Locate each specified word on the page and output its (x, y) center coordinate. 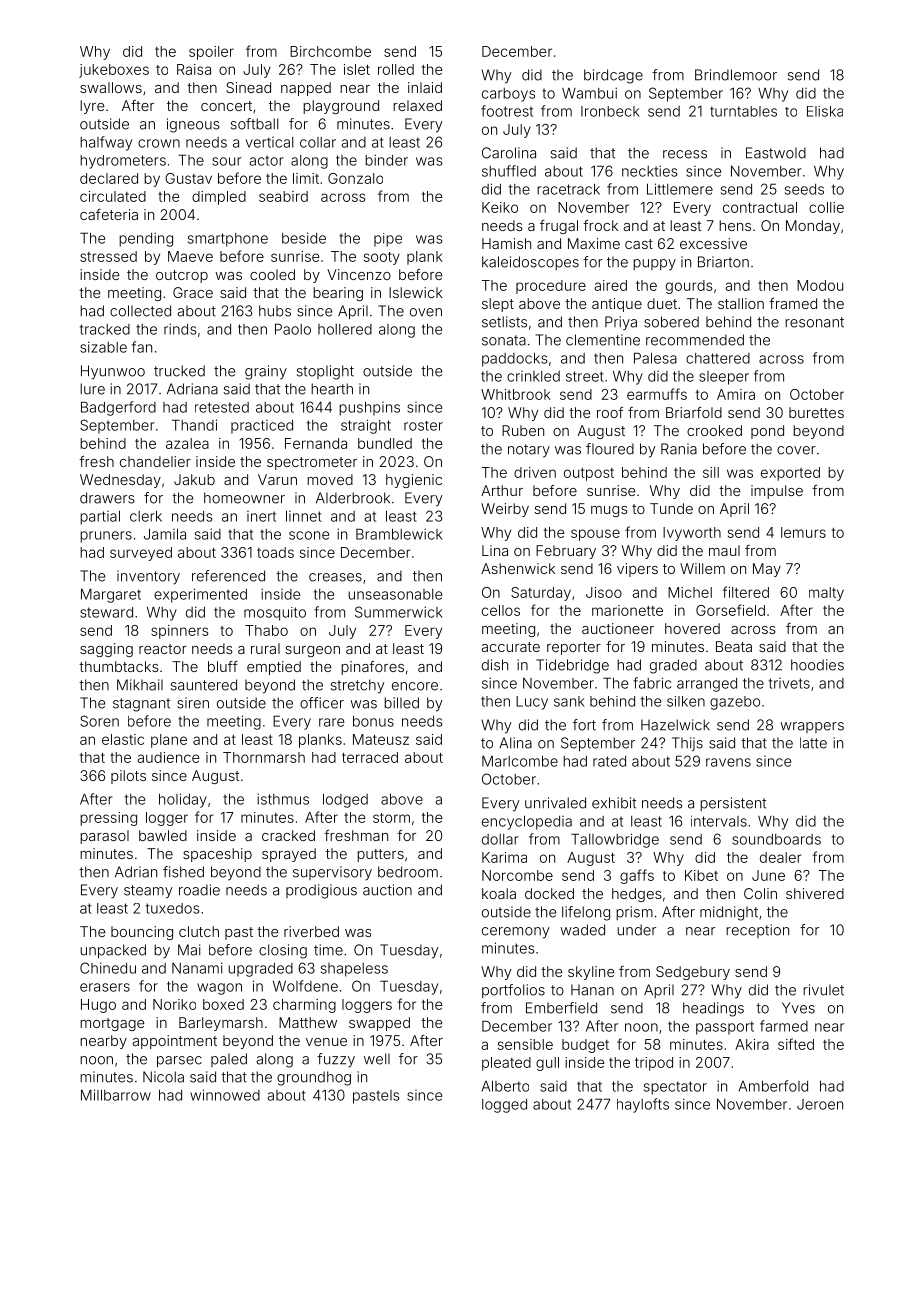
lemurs (803, 532)
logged (504, 1106)
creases (335, 577)
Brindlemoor (736, 75)
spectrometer (312, 463)
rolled (396, 69)
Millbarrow (116, 1095)
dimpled (219, 198)
